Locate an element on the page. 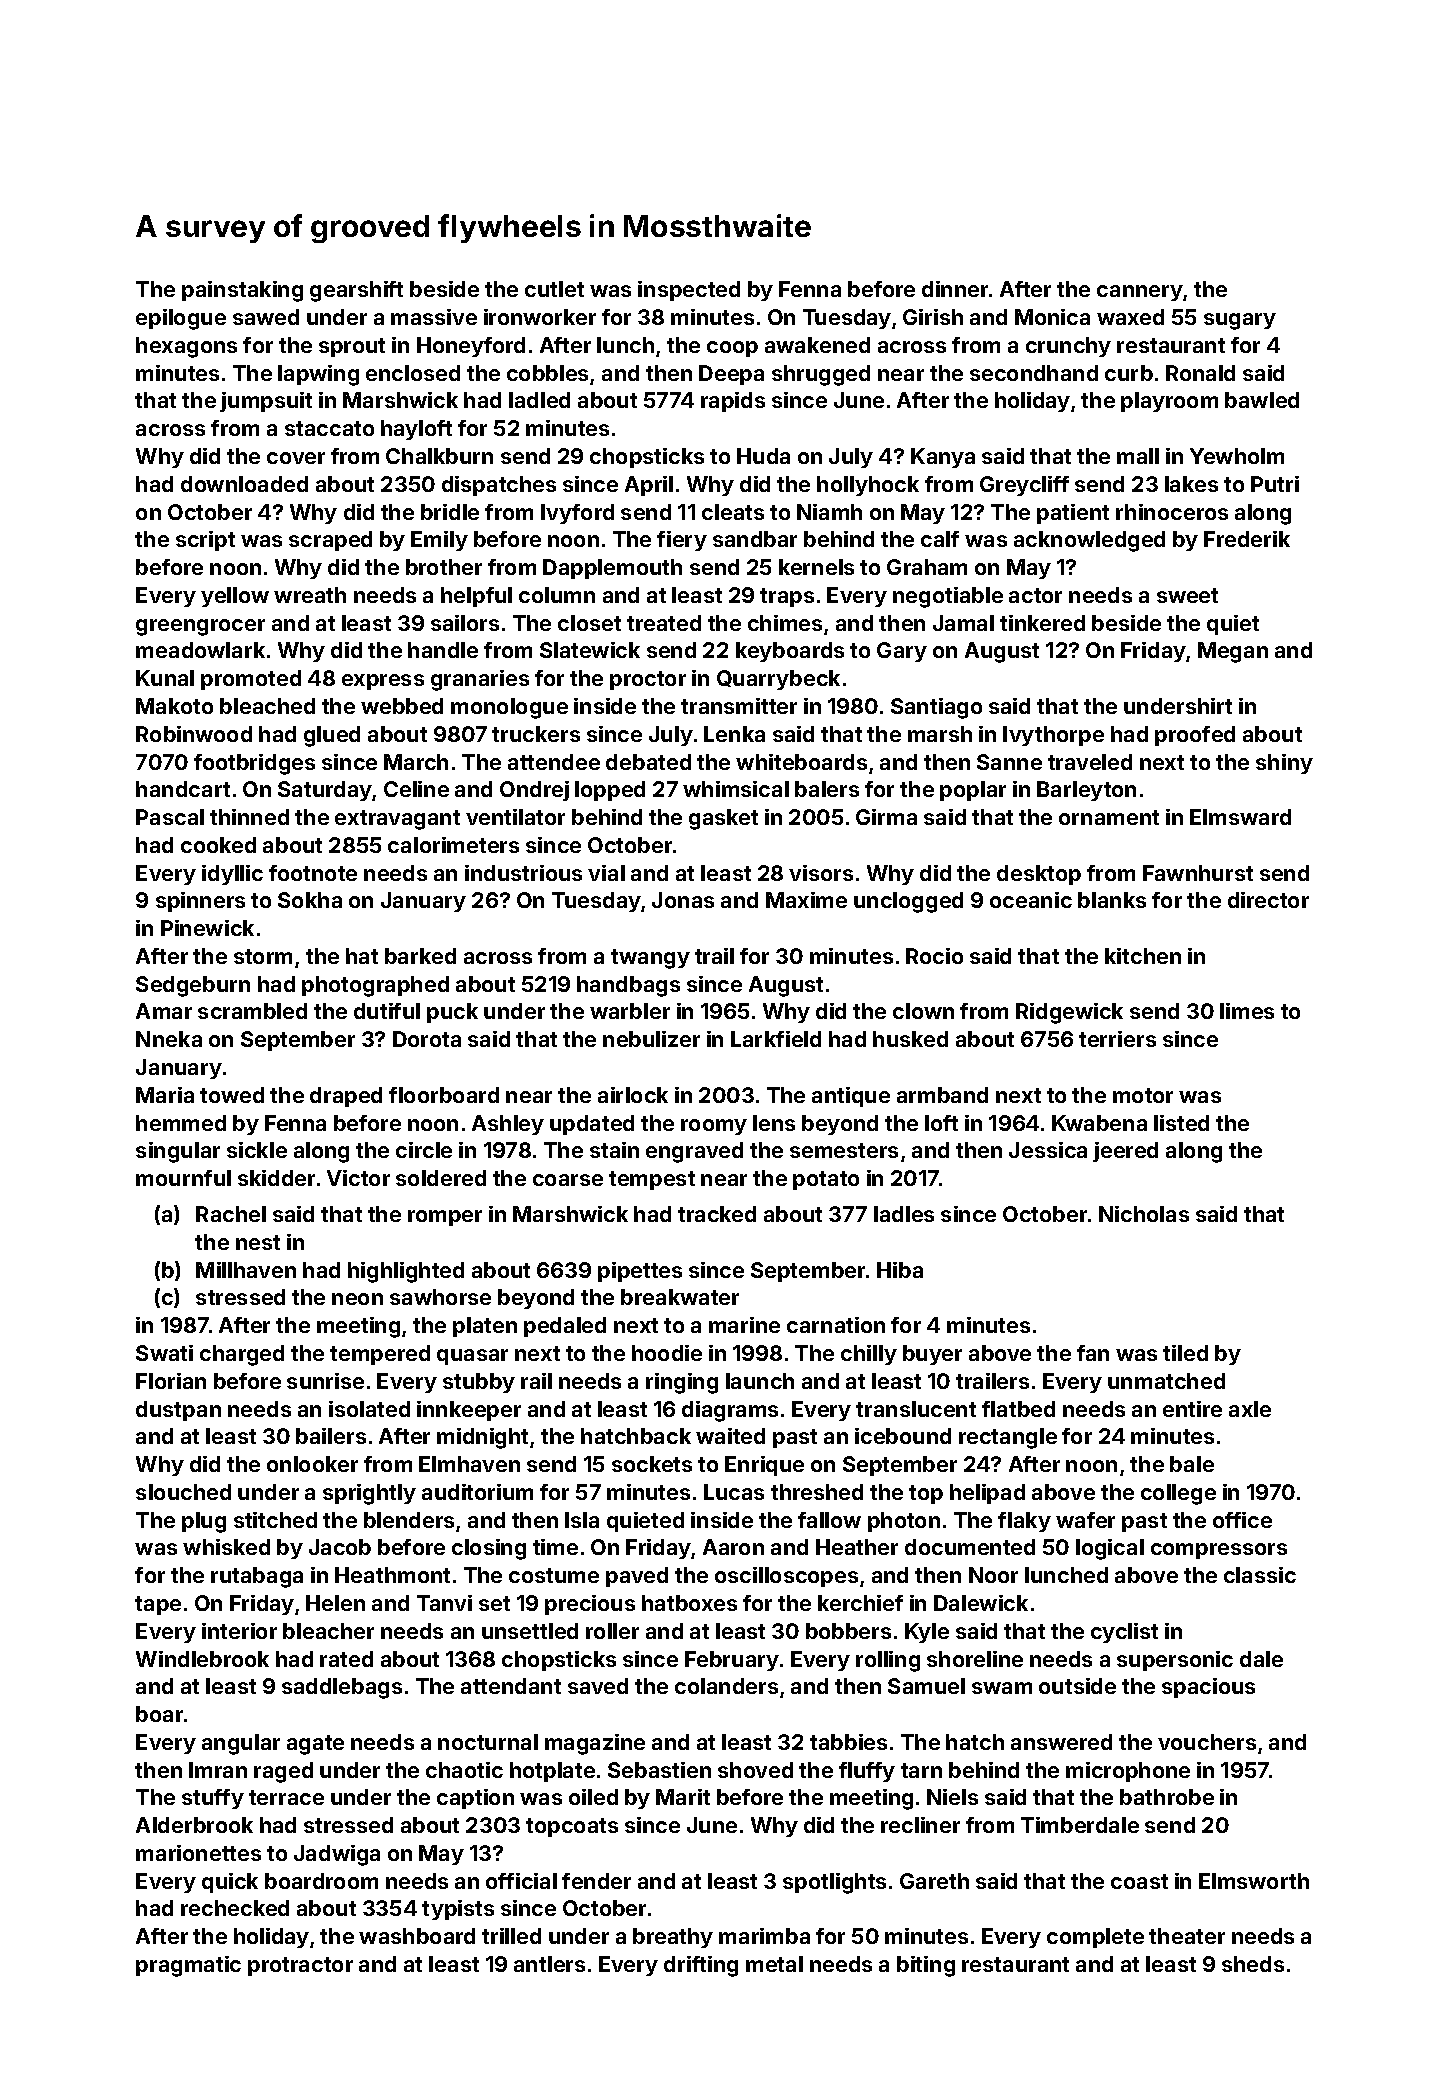  proofed is located at coordinates (1195, 736).
